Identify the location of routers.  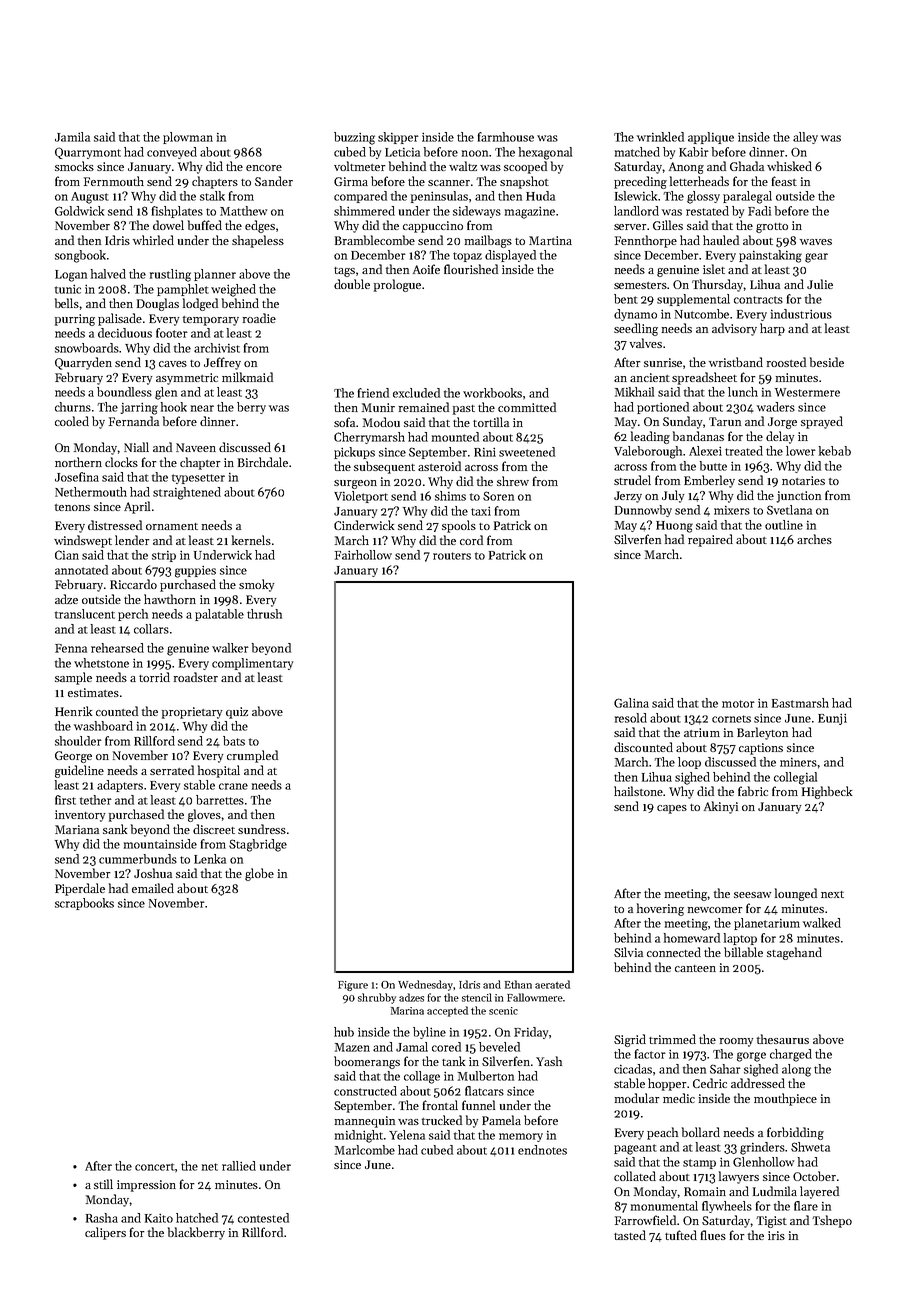
(452, 556).
